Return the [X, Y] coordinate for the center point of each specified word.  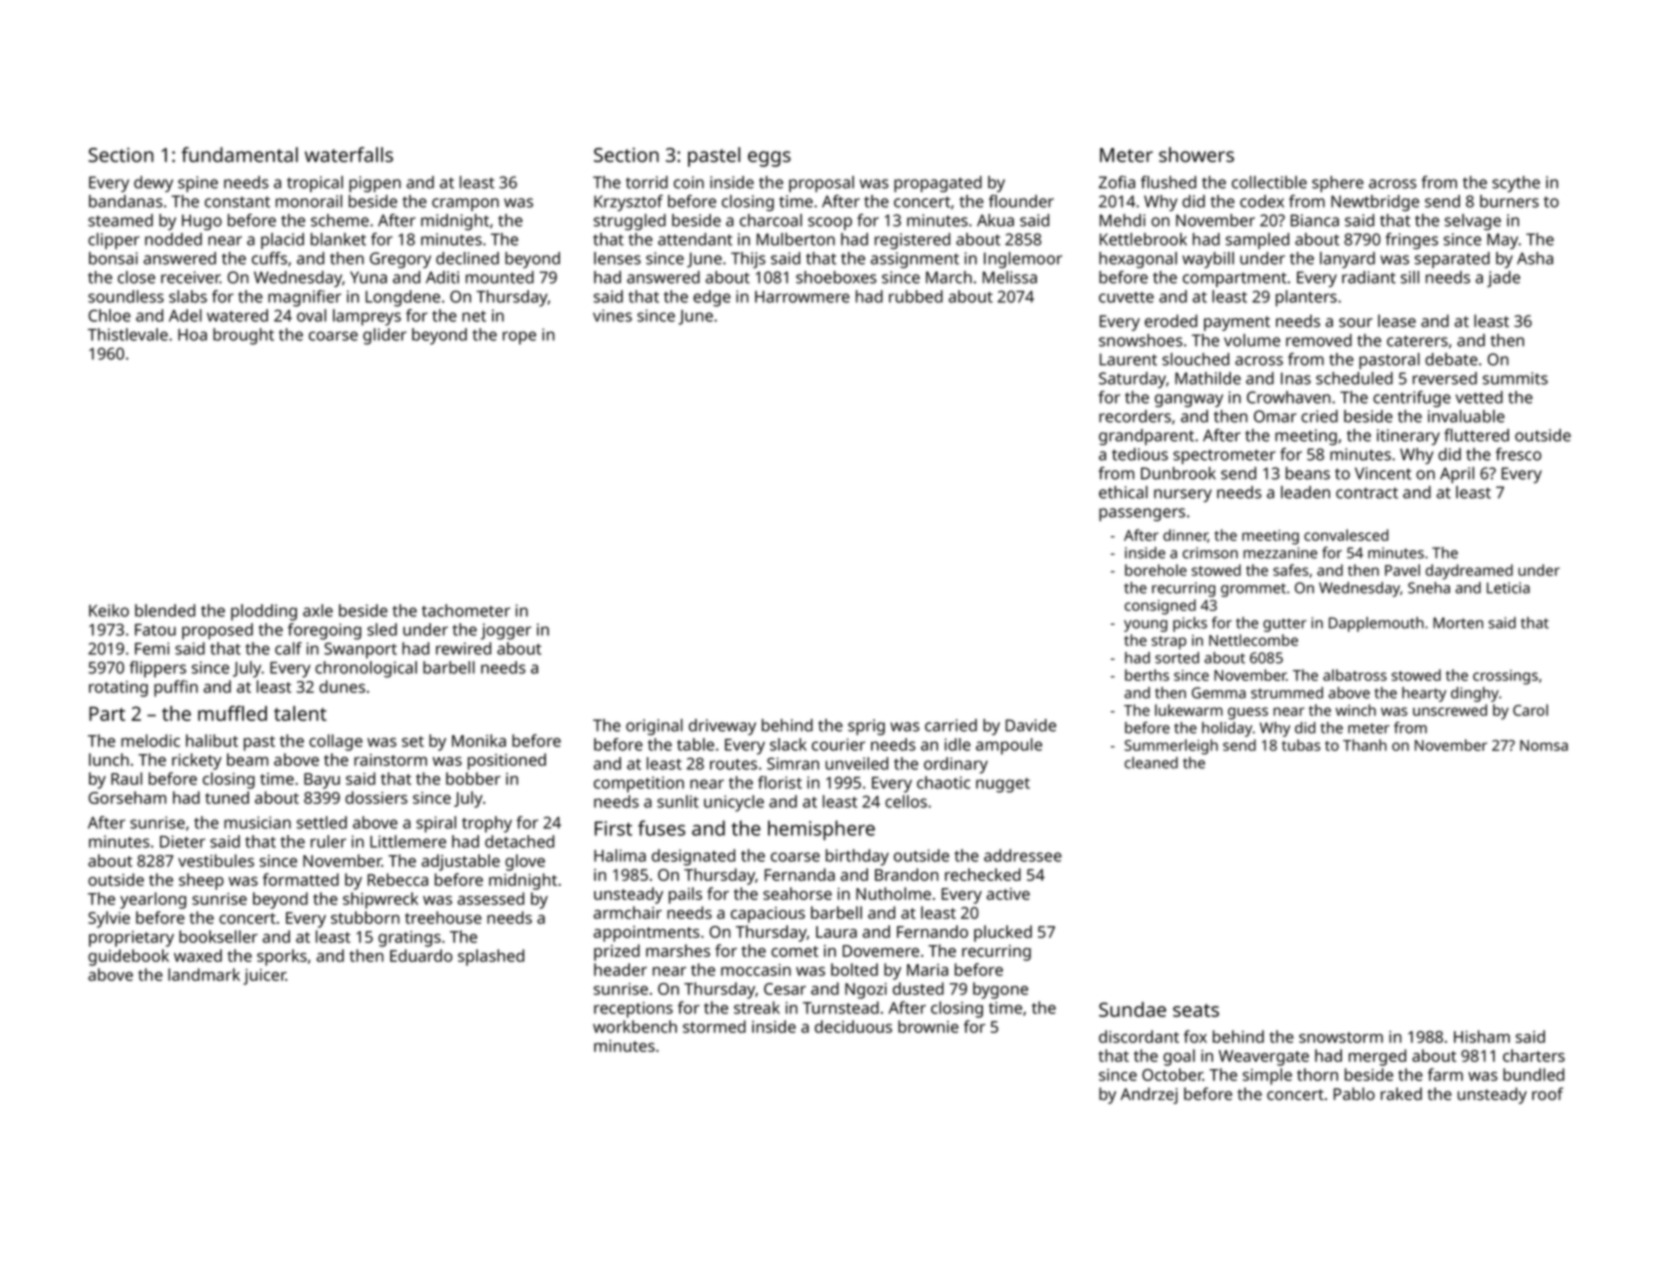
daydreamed [1469, 572]
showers [1196, 154]
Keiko [109, 610]
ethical [1123, 492]
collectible [1269, 182]
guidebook [128, 957]
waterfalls [349, 154]
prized [617, 952]
